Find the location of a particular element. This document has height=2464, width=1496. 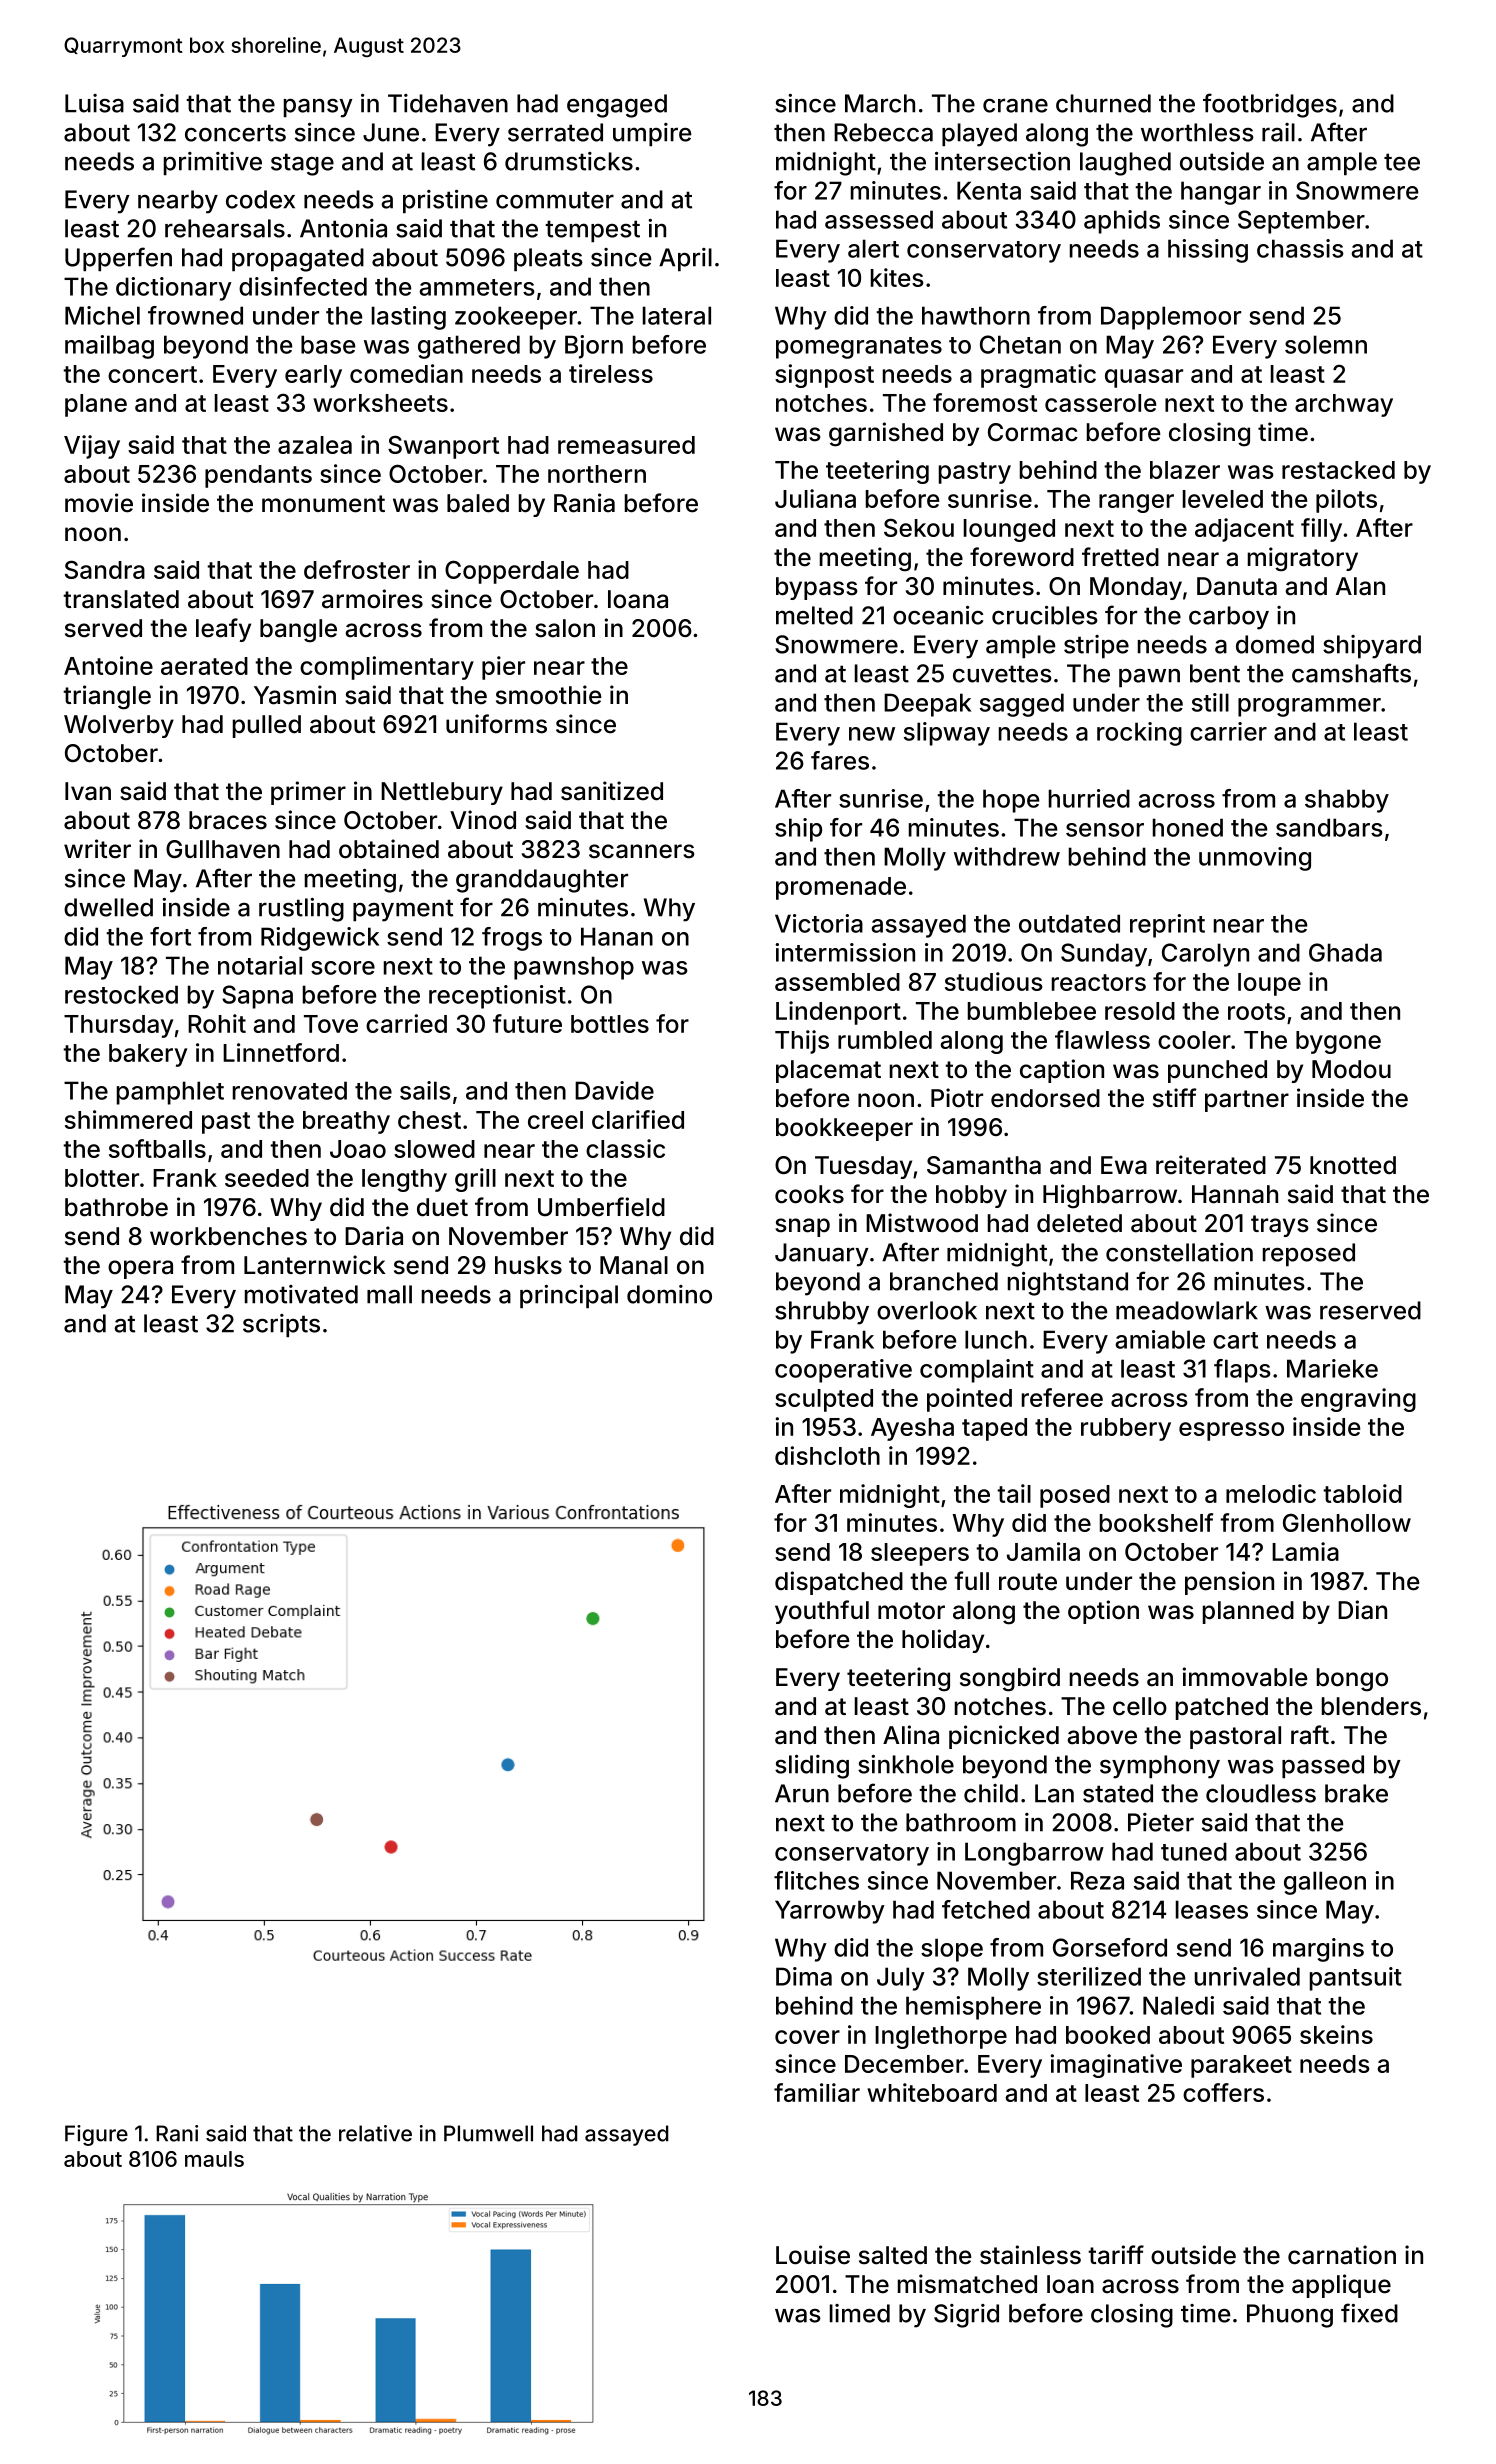

youthful is located at coordinates (822, 1612).
